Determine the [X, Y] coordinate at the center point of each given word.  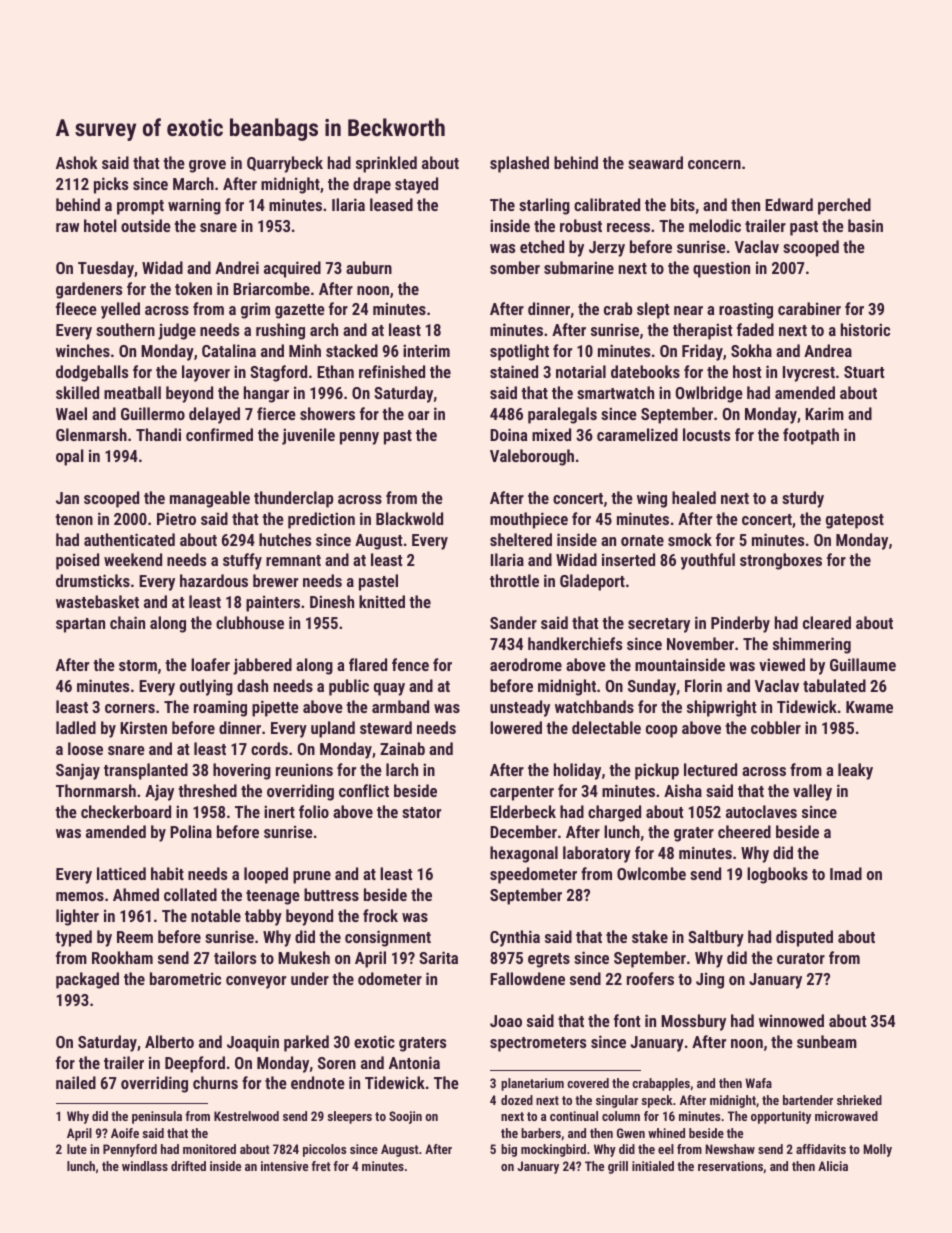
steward [386, 727]
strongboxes [781, 561]
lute [77, 1149]
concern [714, 164]
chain [127, 622]
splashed [519, 164]
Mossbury [693, 1022]
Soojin [405, 1117]
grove [207, 166]
